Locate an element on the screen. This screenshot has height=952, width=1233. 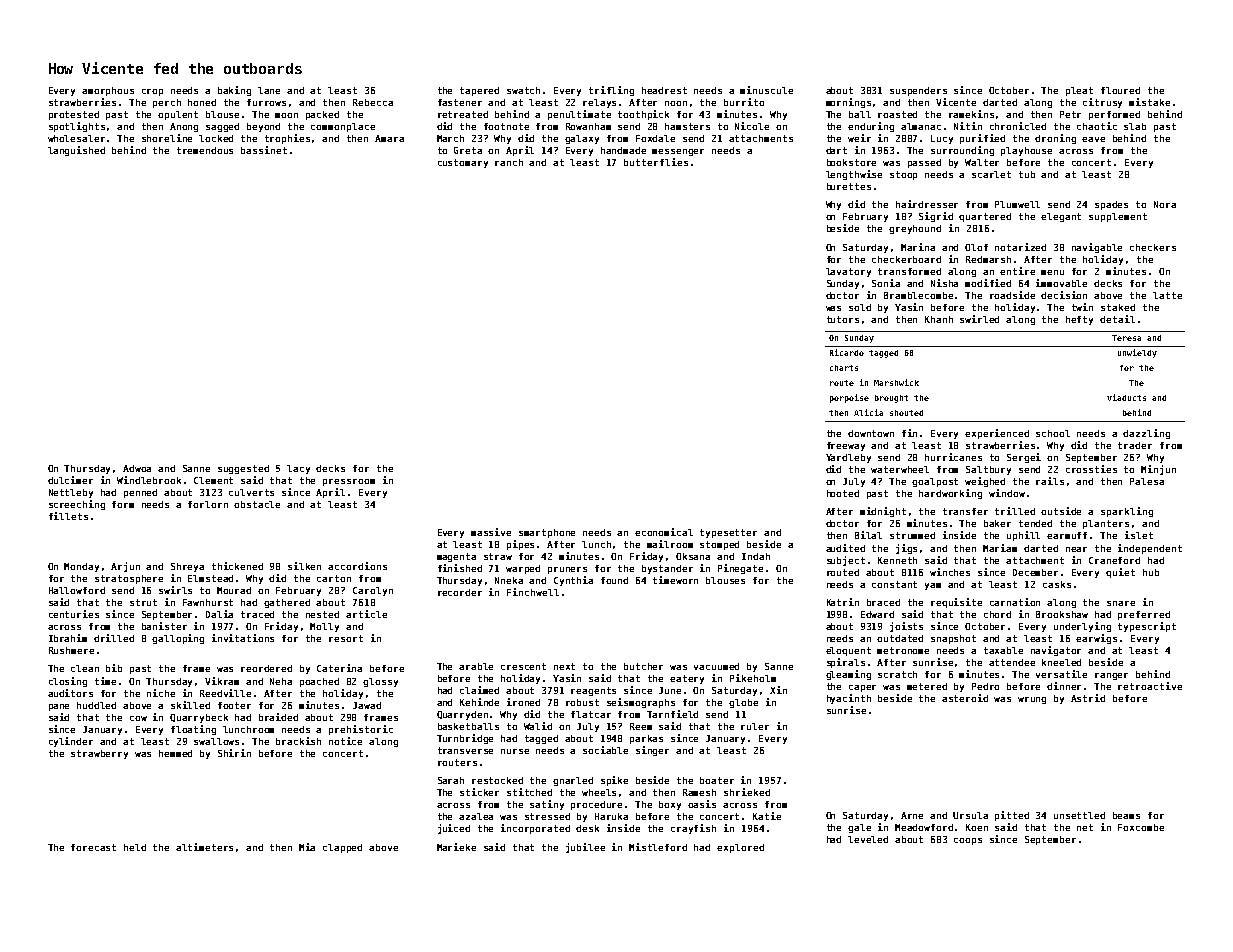
suspenders is located at coordinates (918, 91).
